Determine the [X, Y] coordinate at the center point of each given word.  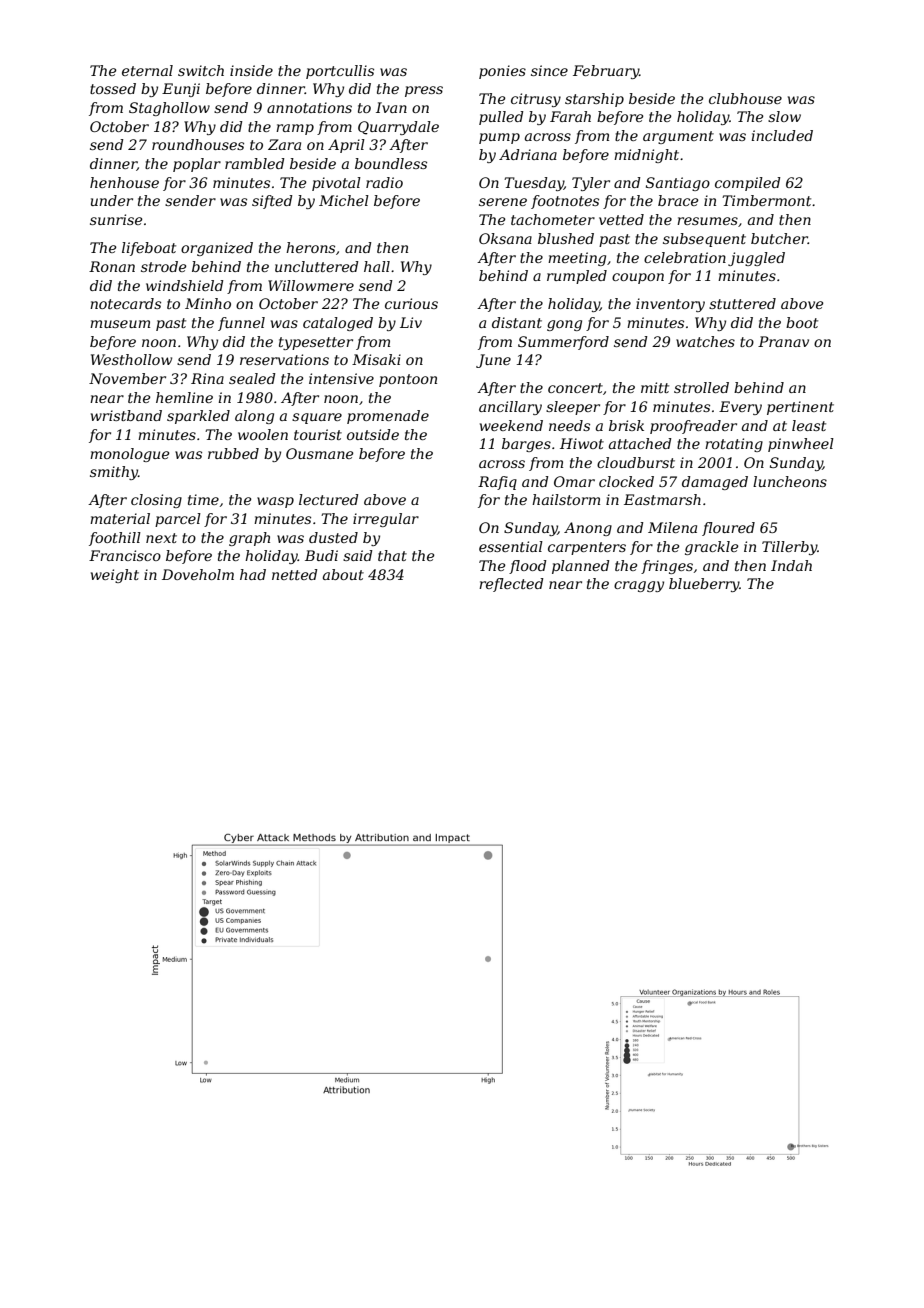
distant [517, 322]
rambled [255, 163]
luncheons [790, 481]
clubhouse [745, 98]
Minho [208, 303]
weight [115, 576]
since [549, 70]
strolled [701, 387]
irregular [386, 520]
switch [201, 70]
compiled [748, 184]
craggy [639, 586]
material [120, 518]
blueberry [704, 585]
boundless [391, 163]
